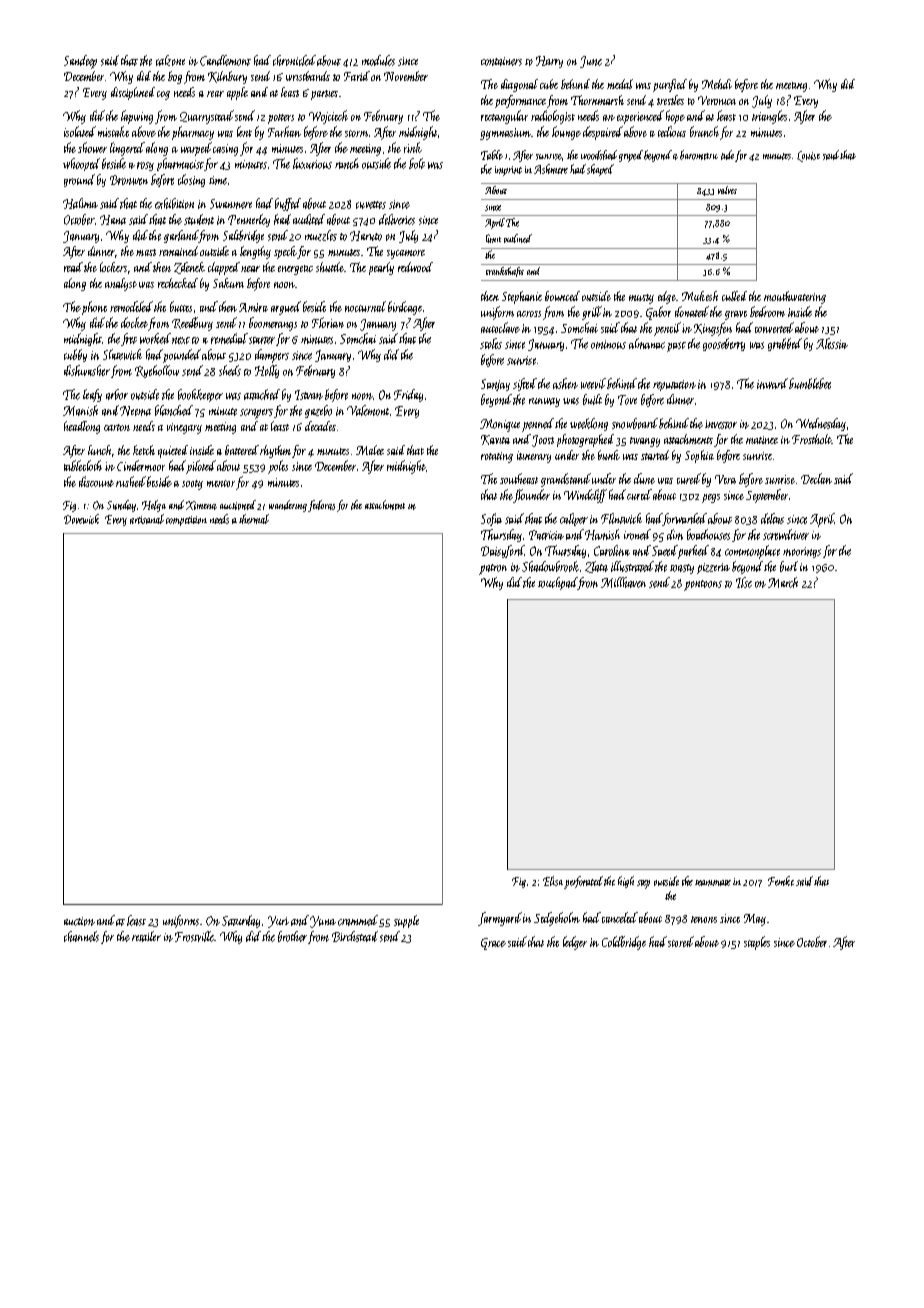  I want to click on Elisa, so click(553, 881).
